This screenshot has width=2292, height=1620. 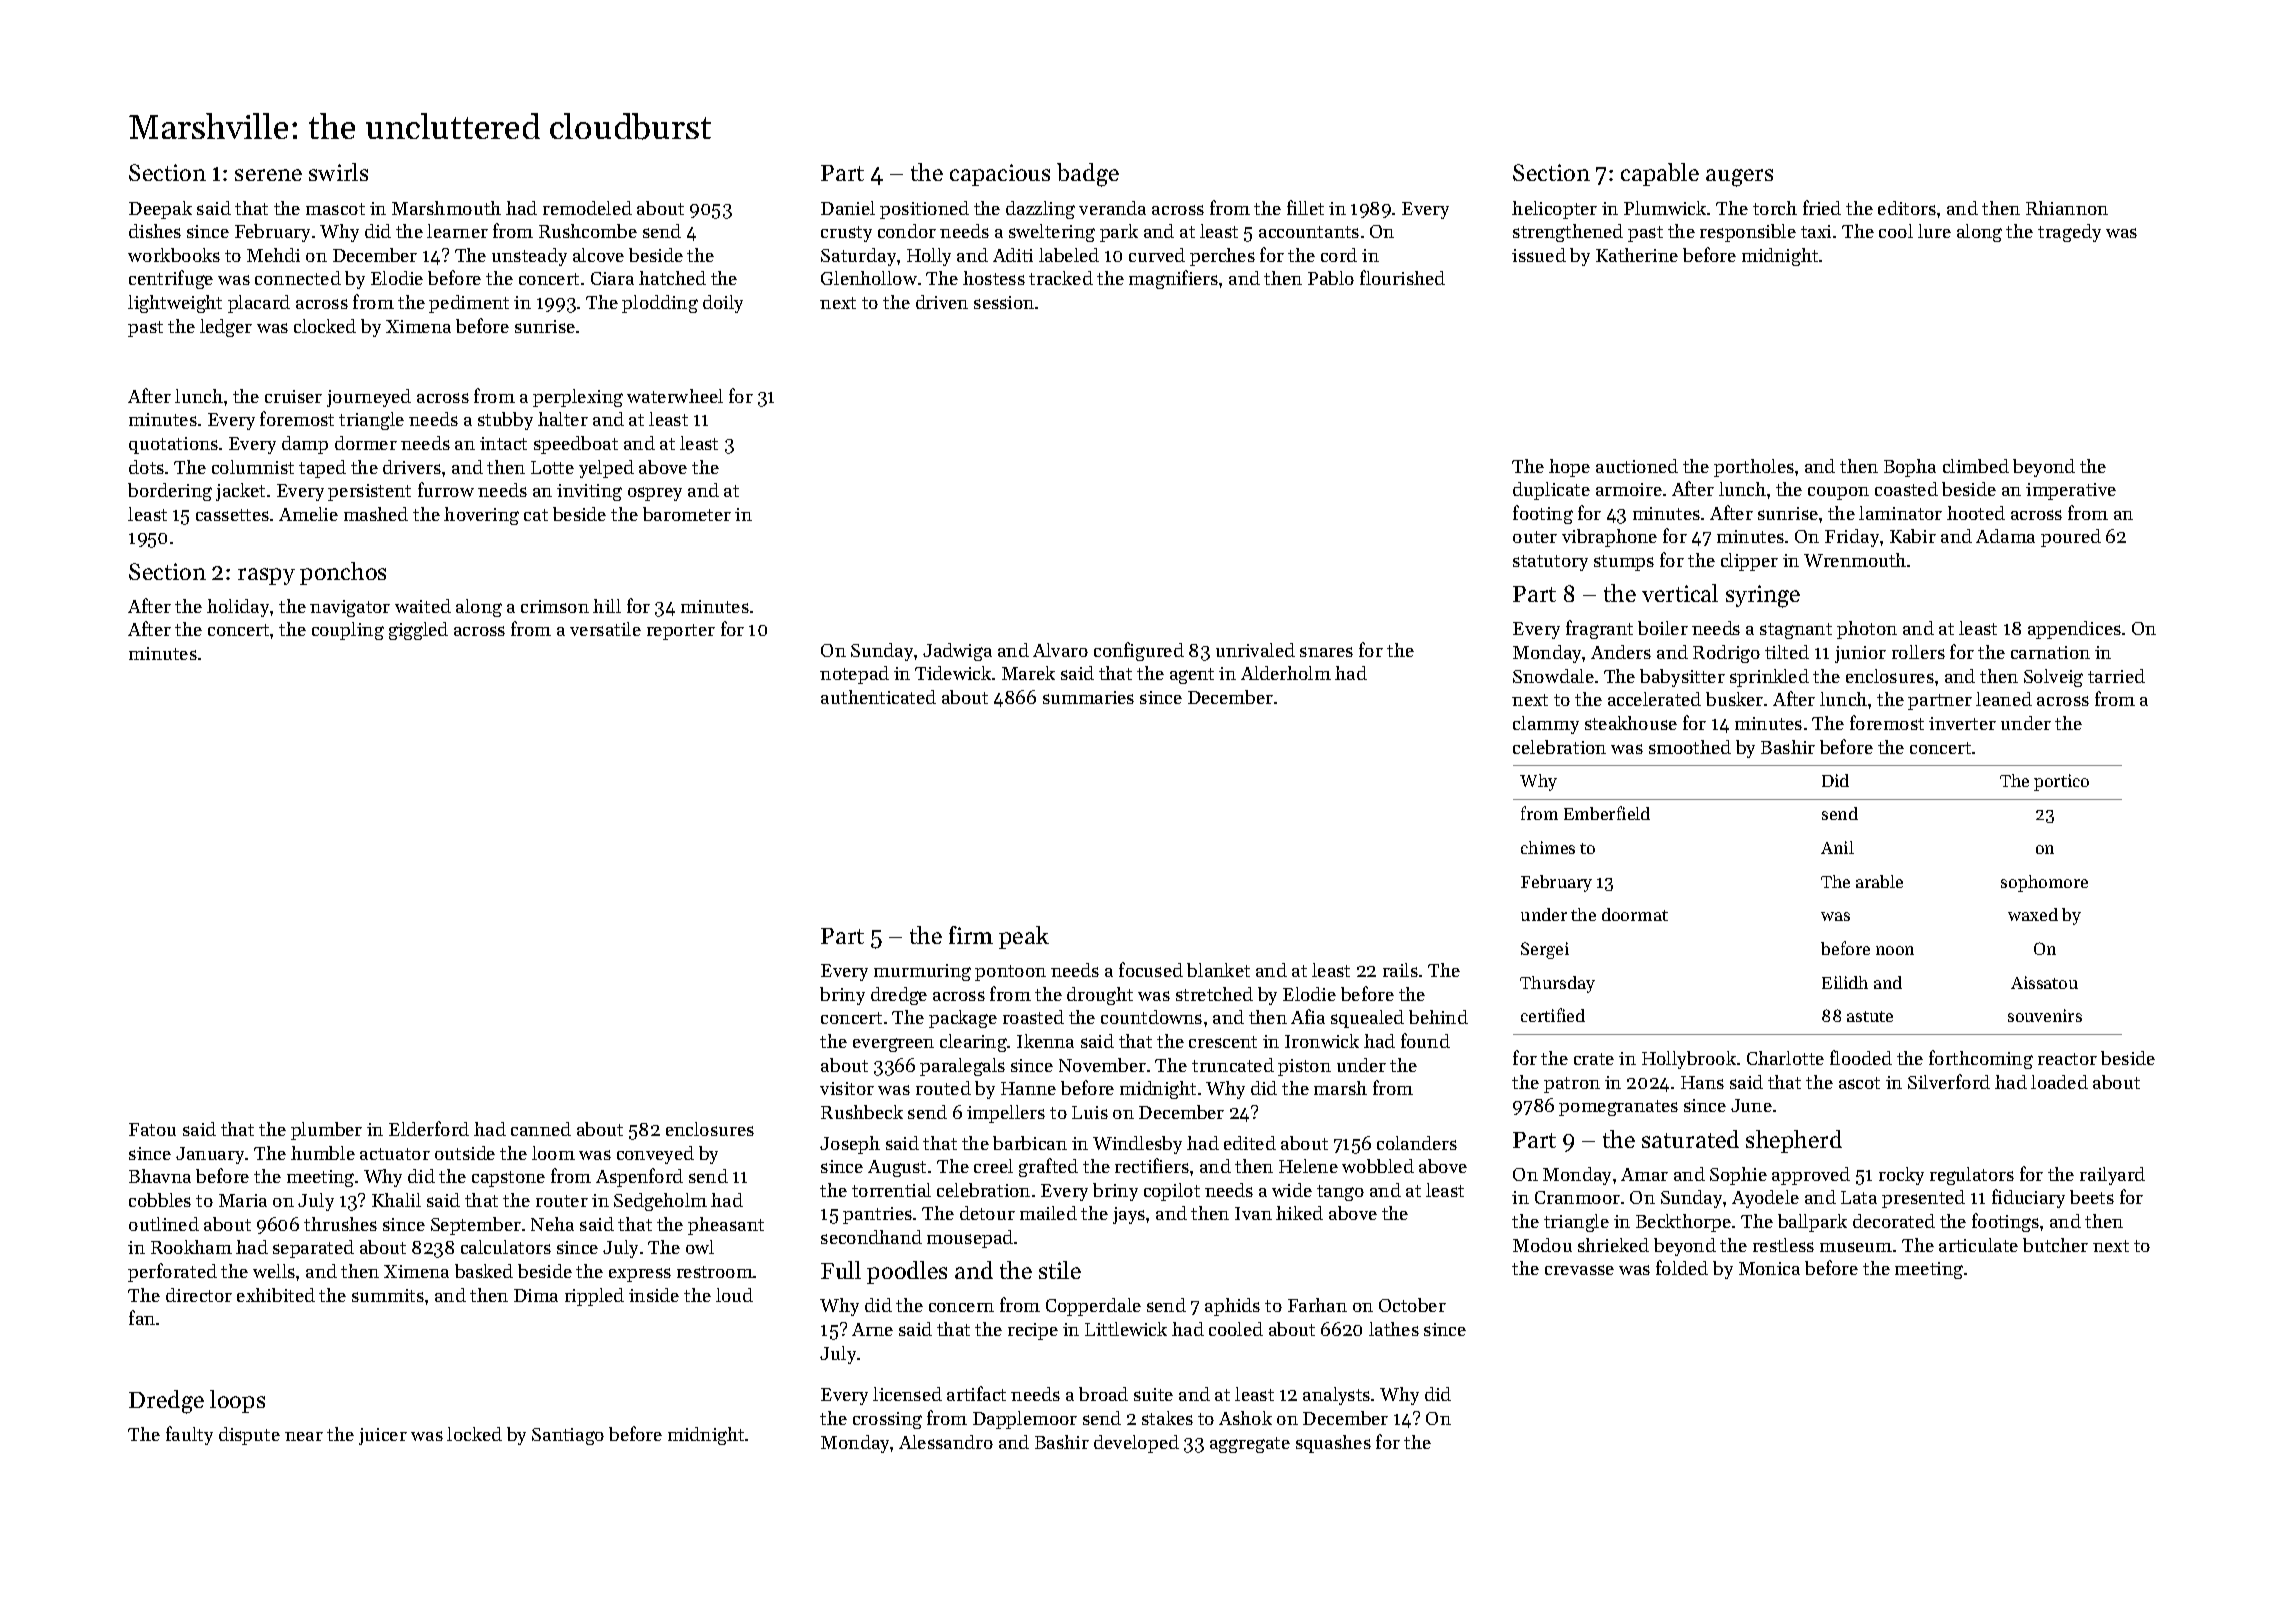 I want to click on barometer, so click(x=687, y=514).
